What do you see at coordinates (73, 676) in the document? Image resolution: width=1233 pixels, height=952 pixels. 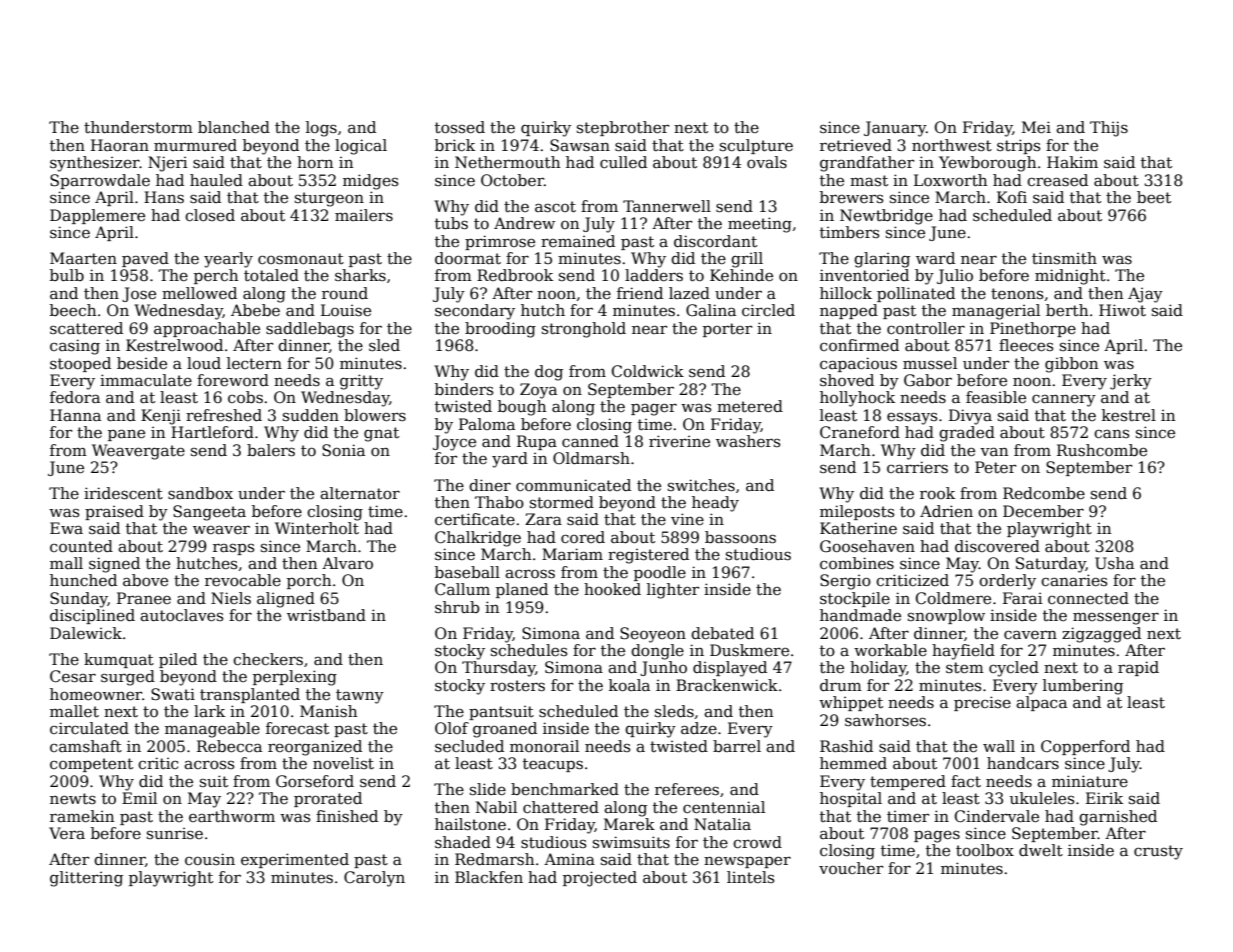 I see `Cesar` at bounding box center [73, 676].
